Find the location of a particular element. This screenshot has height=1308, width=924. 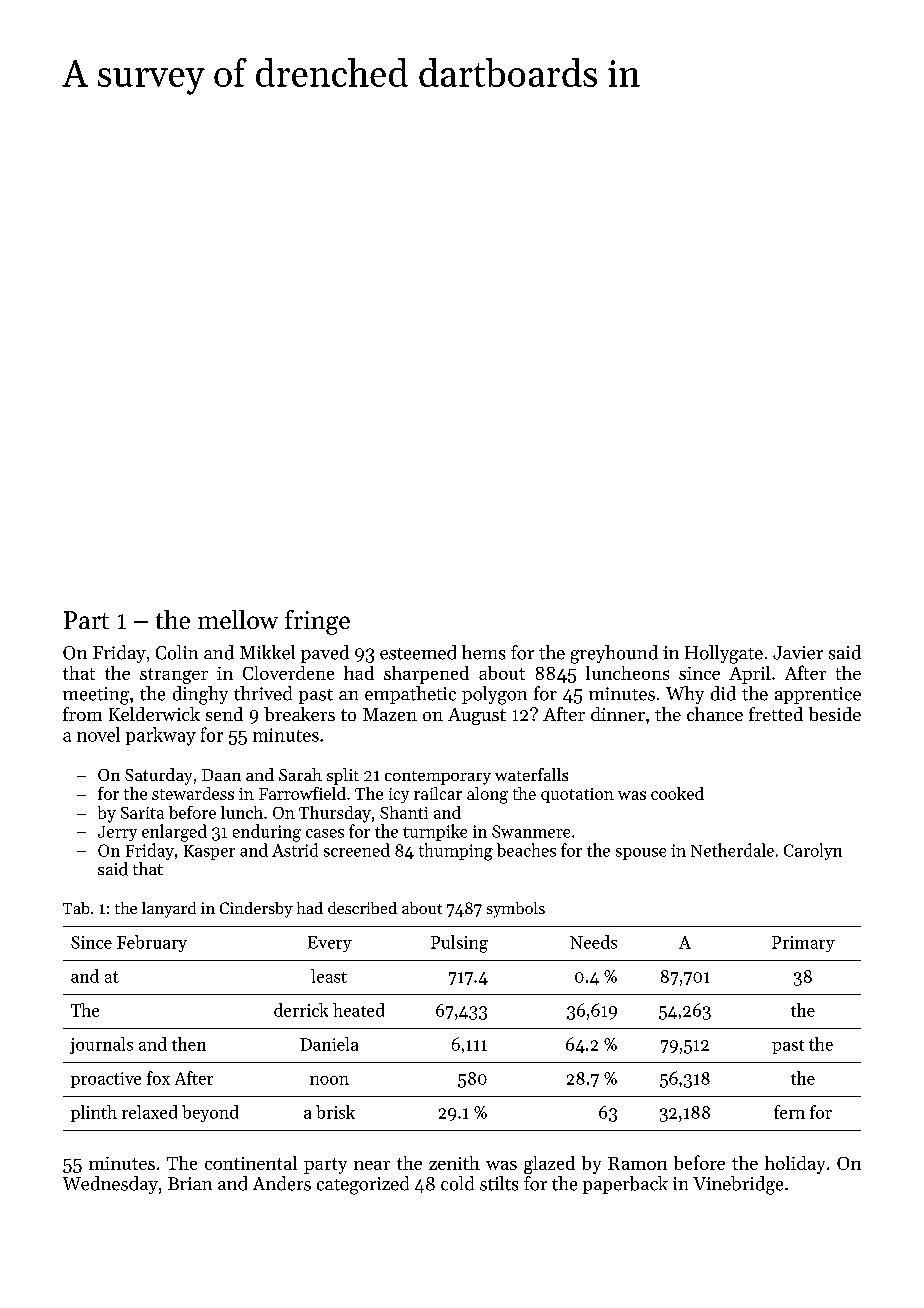

mellow is located at coordinates (238, 619).
